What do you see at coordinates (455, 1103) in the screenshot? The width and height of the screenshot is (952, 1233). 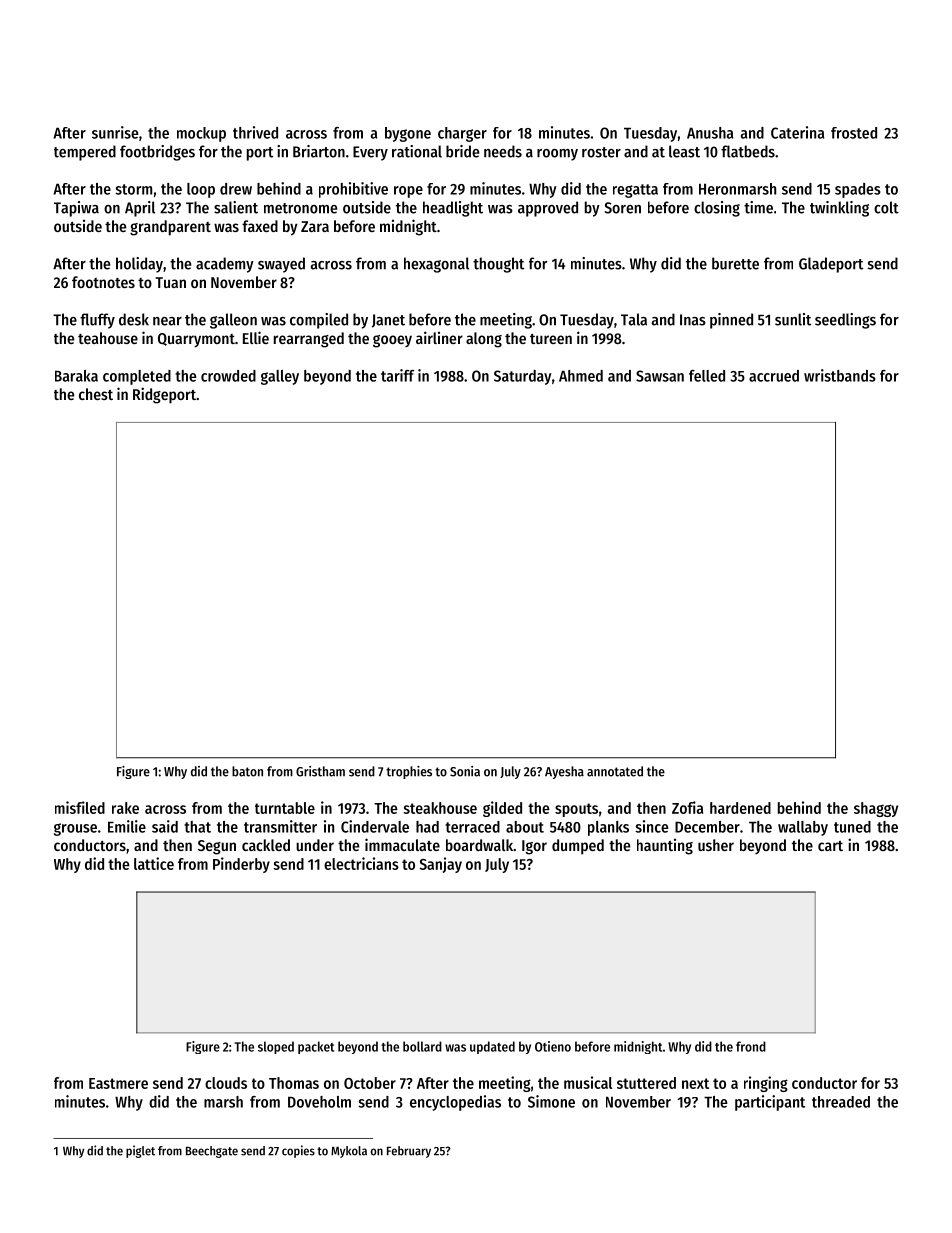 I see `encyclopedias` at bounding box center [455, 1103].
